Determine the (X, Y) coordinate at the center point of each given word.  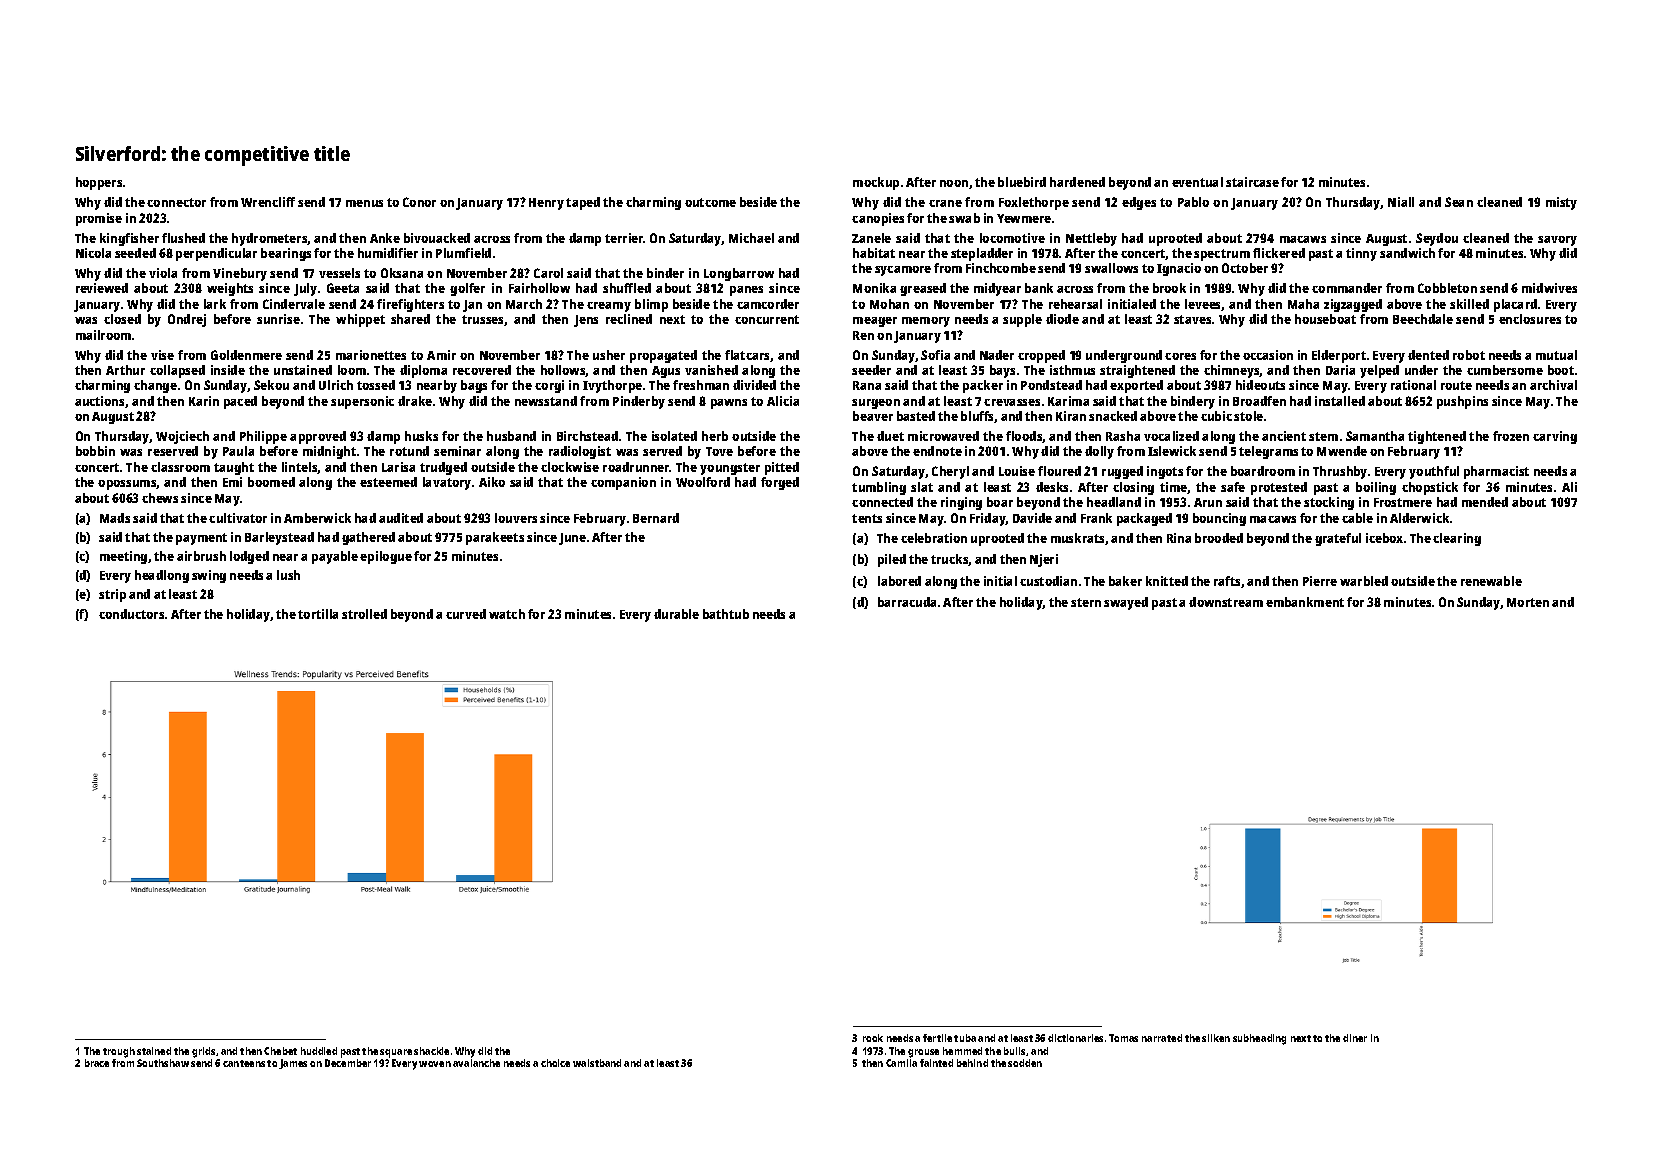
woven (435, 1064)
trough (119, 1052)
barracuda (907, 602)
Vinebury (240, 274)
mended (1485, 502)
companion (623, 483)
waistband (597, 1063)
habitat (874, 253)
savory (1557, 241)
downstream (1226, 602)
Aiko (492, 482)
